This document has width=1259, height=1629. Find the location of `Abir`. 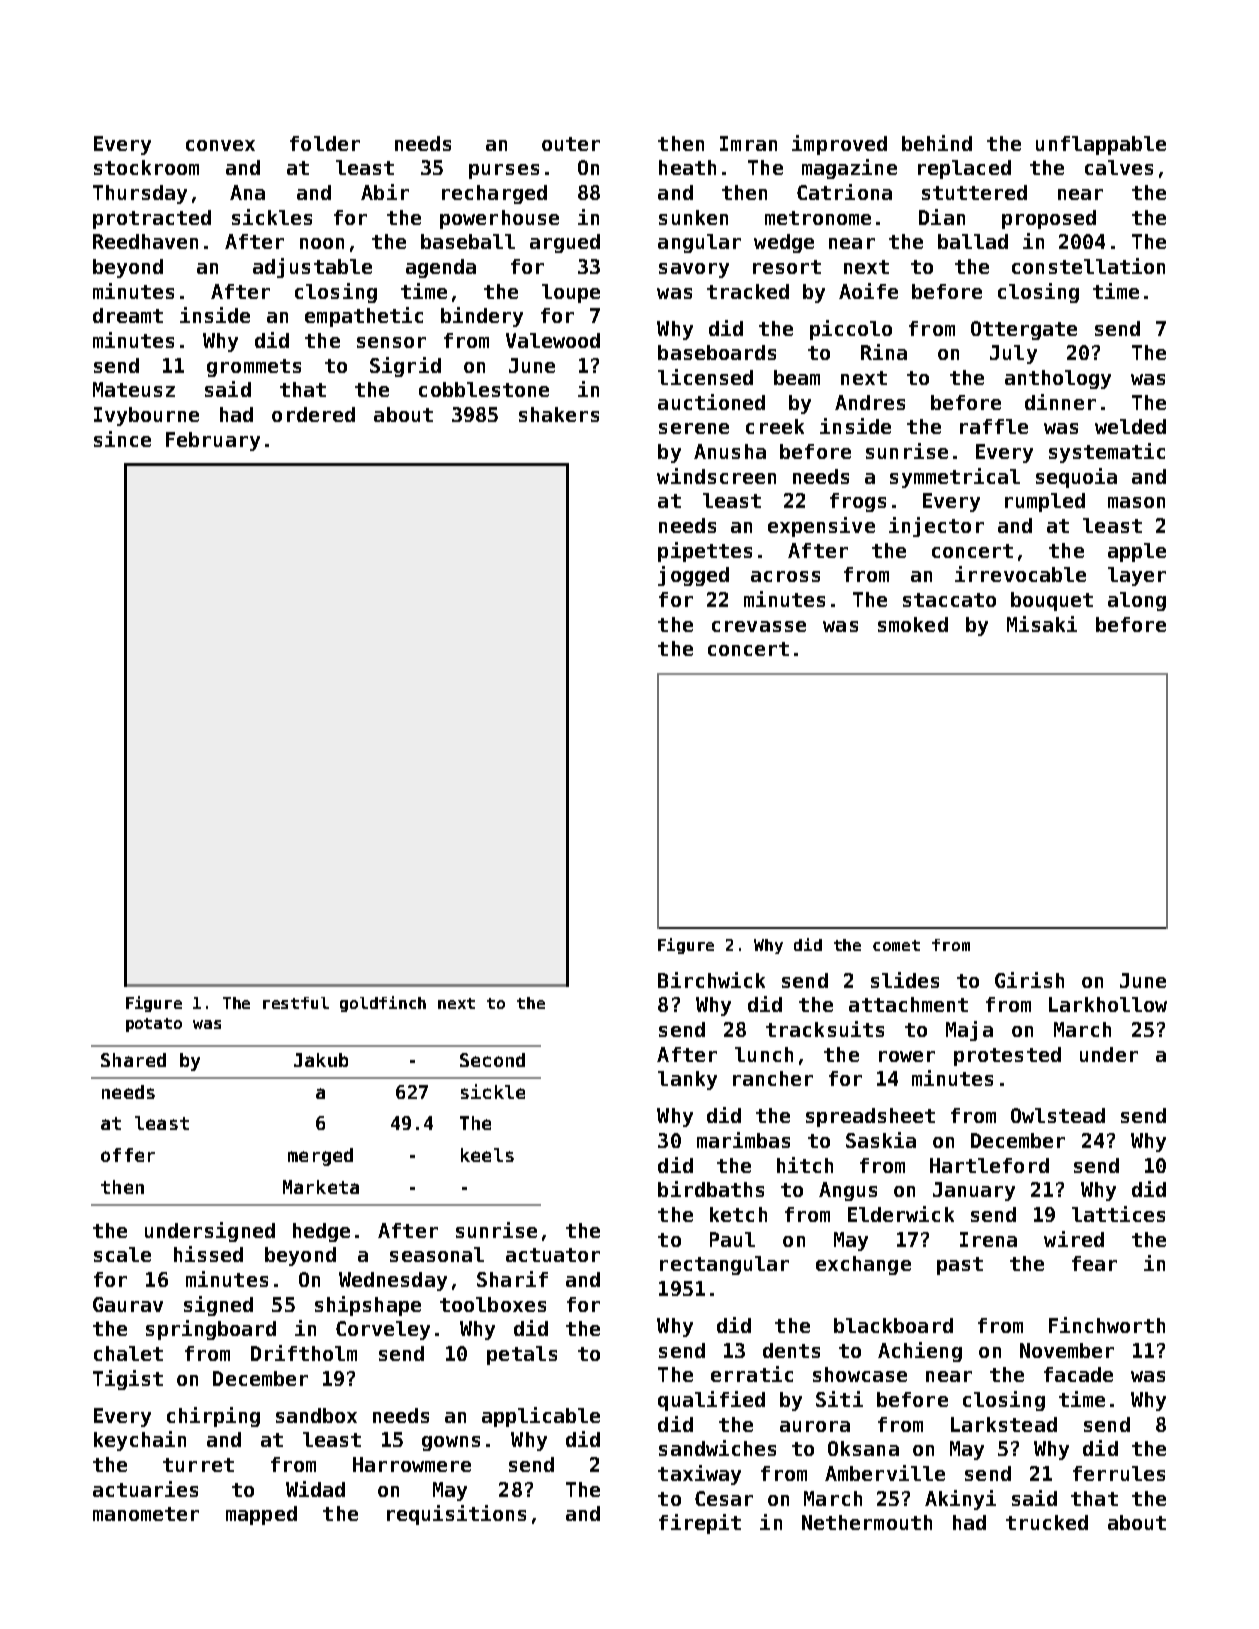

Abir is located at coordinates (385, 192).
